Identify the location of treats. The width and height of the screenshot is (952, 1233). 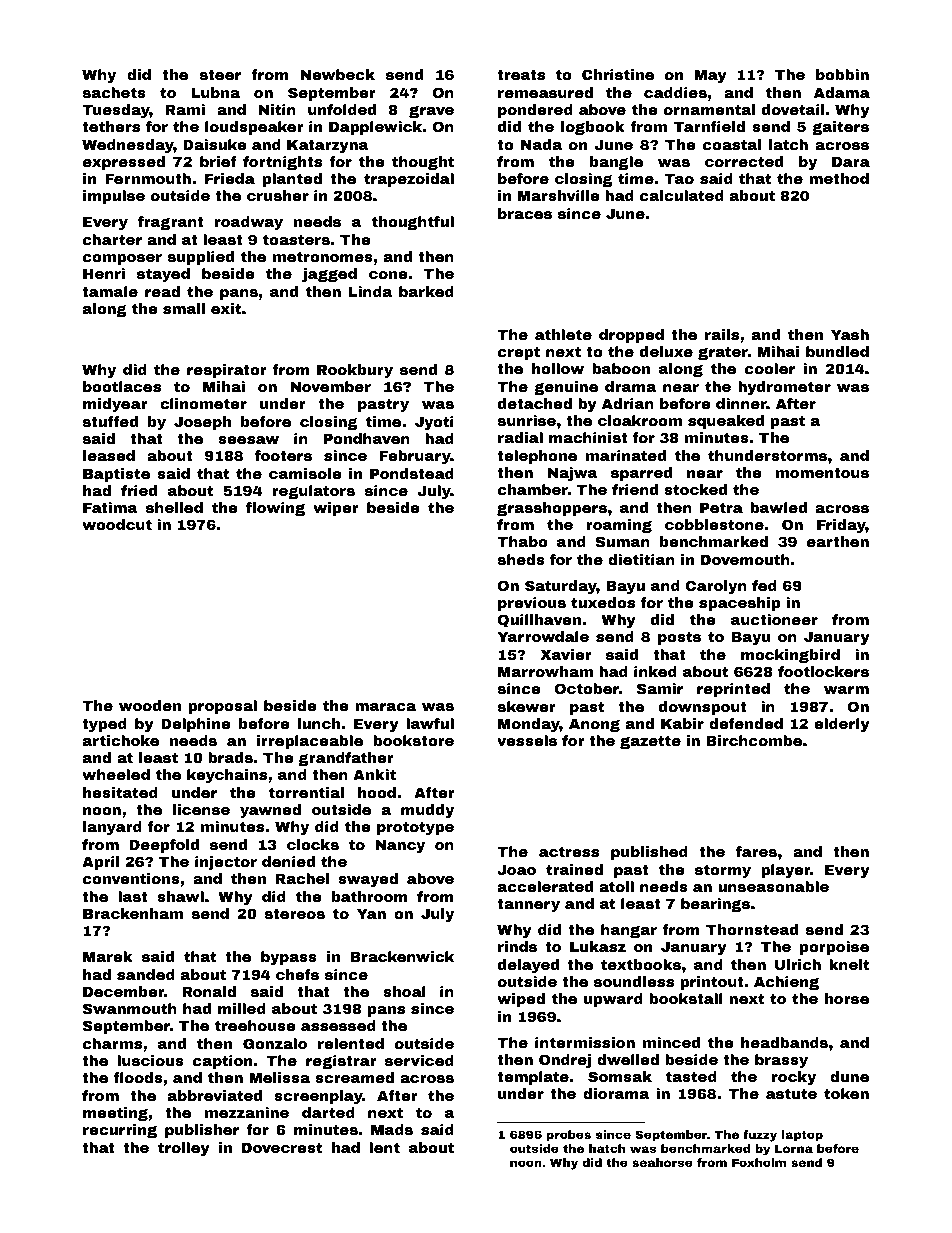
(521, 75).
